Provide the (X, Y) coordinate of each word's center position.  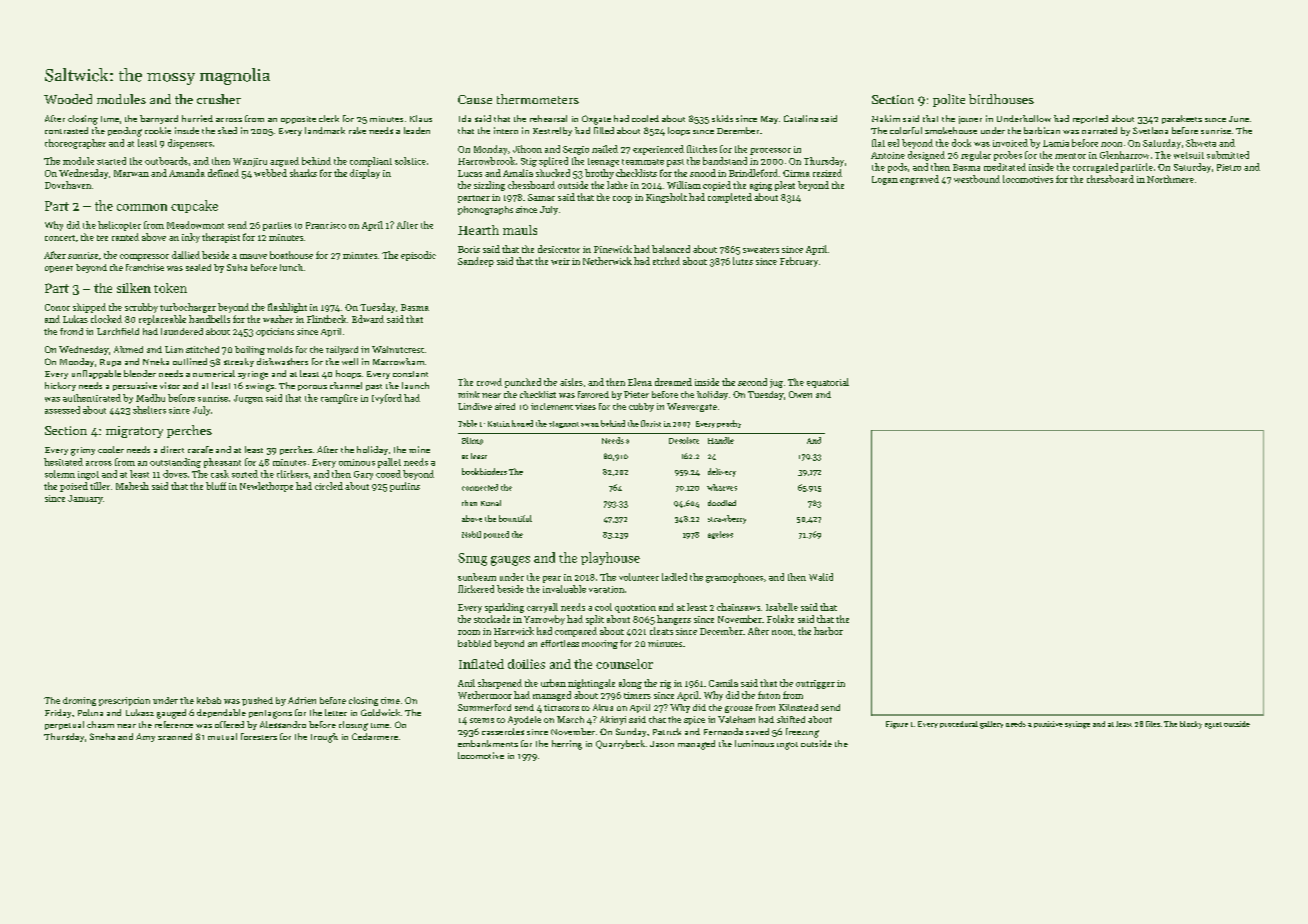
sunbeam (477, 577)
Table (467, 423)
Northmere (1170, 179)
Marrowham (398, 361)
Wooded (68, 99)
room (469, 632)
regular (976, 156)
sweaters (761, 250)
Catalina (801, 118)
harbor (828, 631)
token (170, 288)
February (799, 262)
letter (336, 712)
